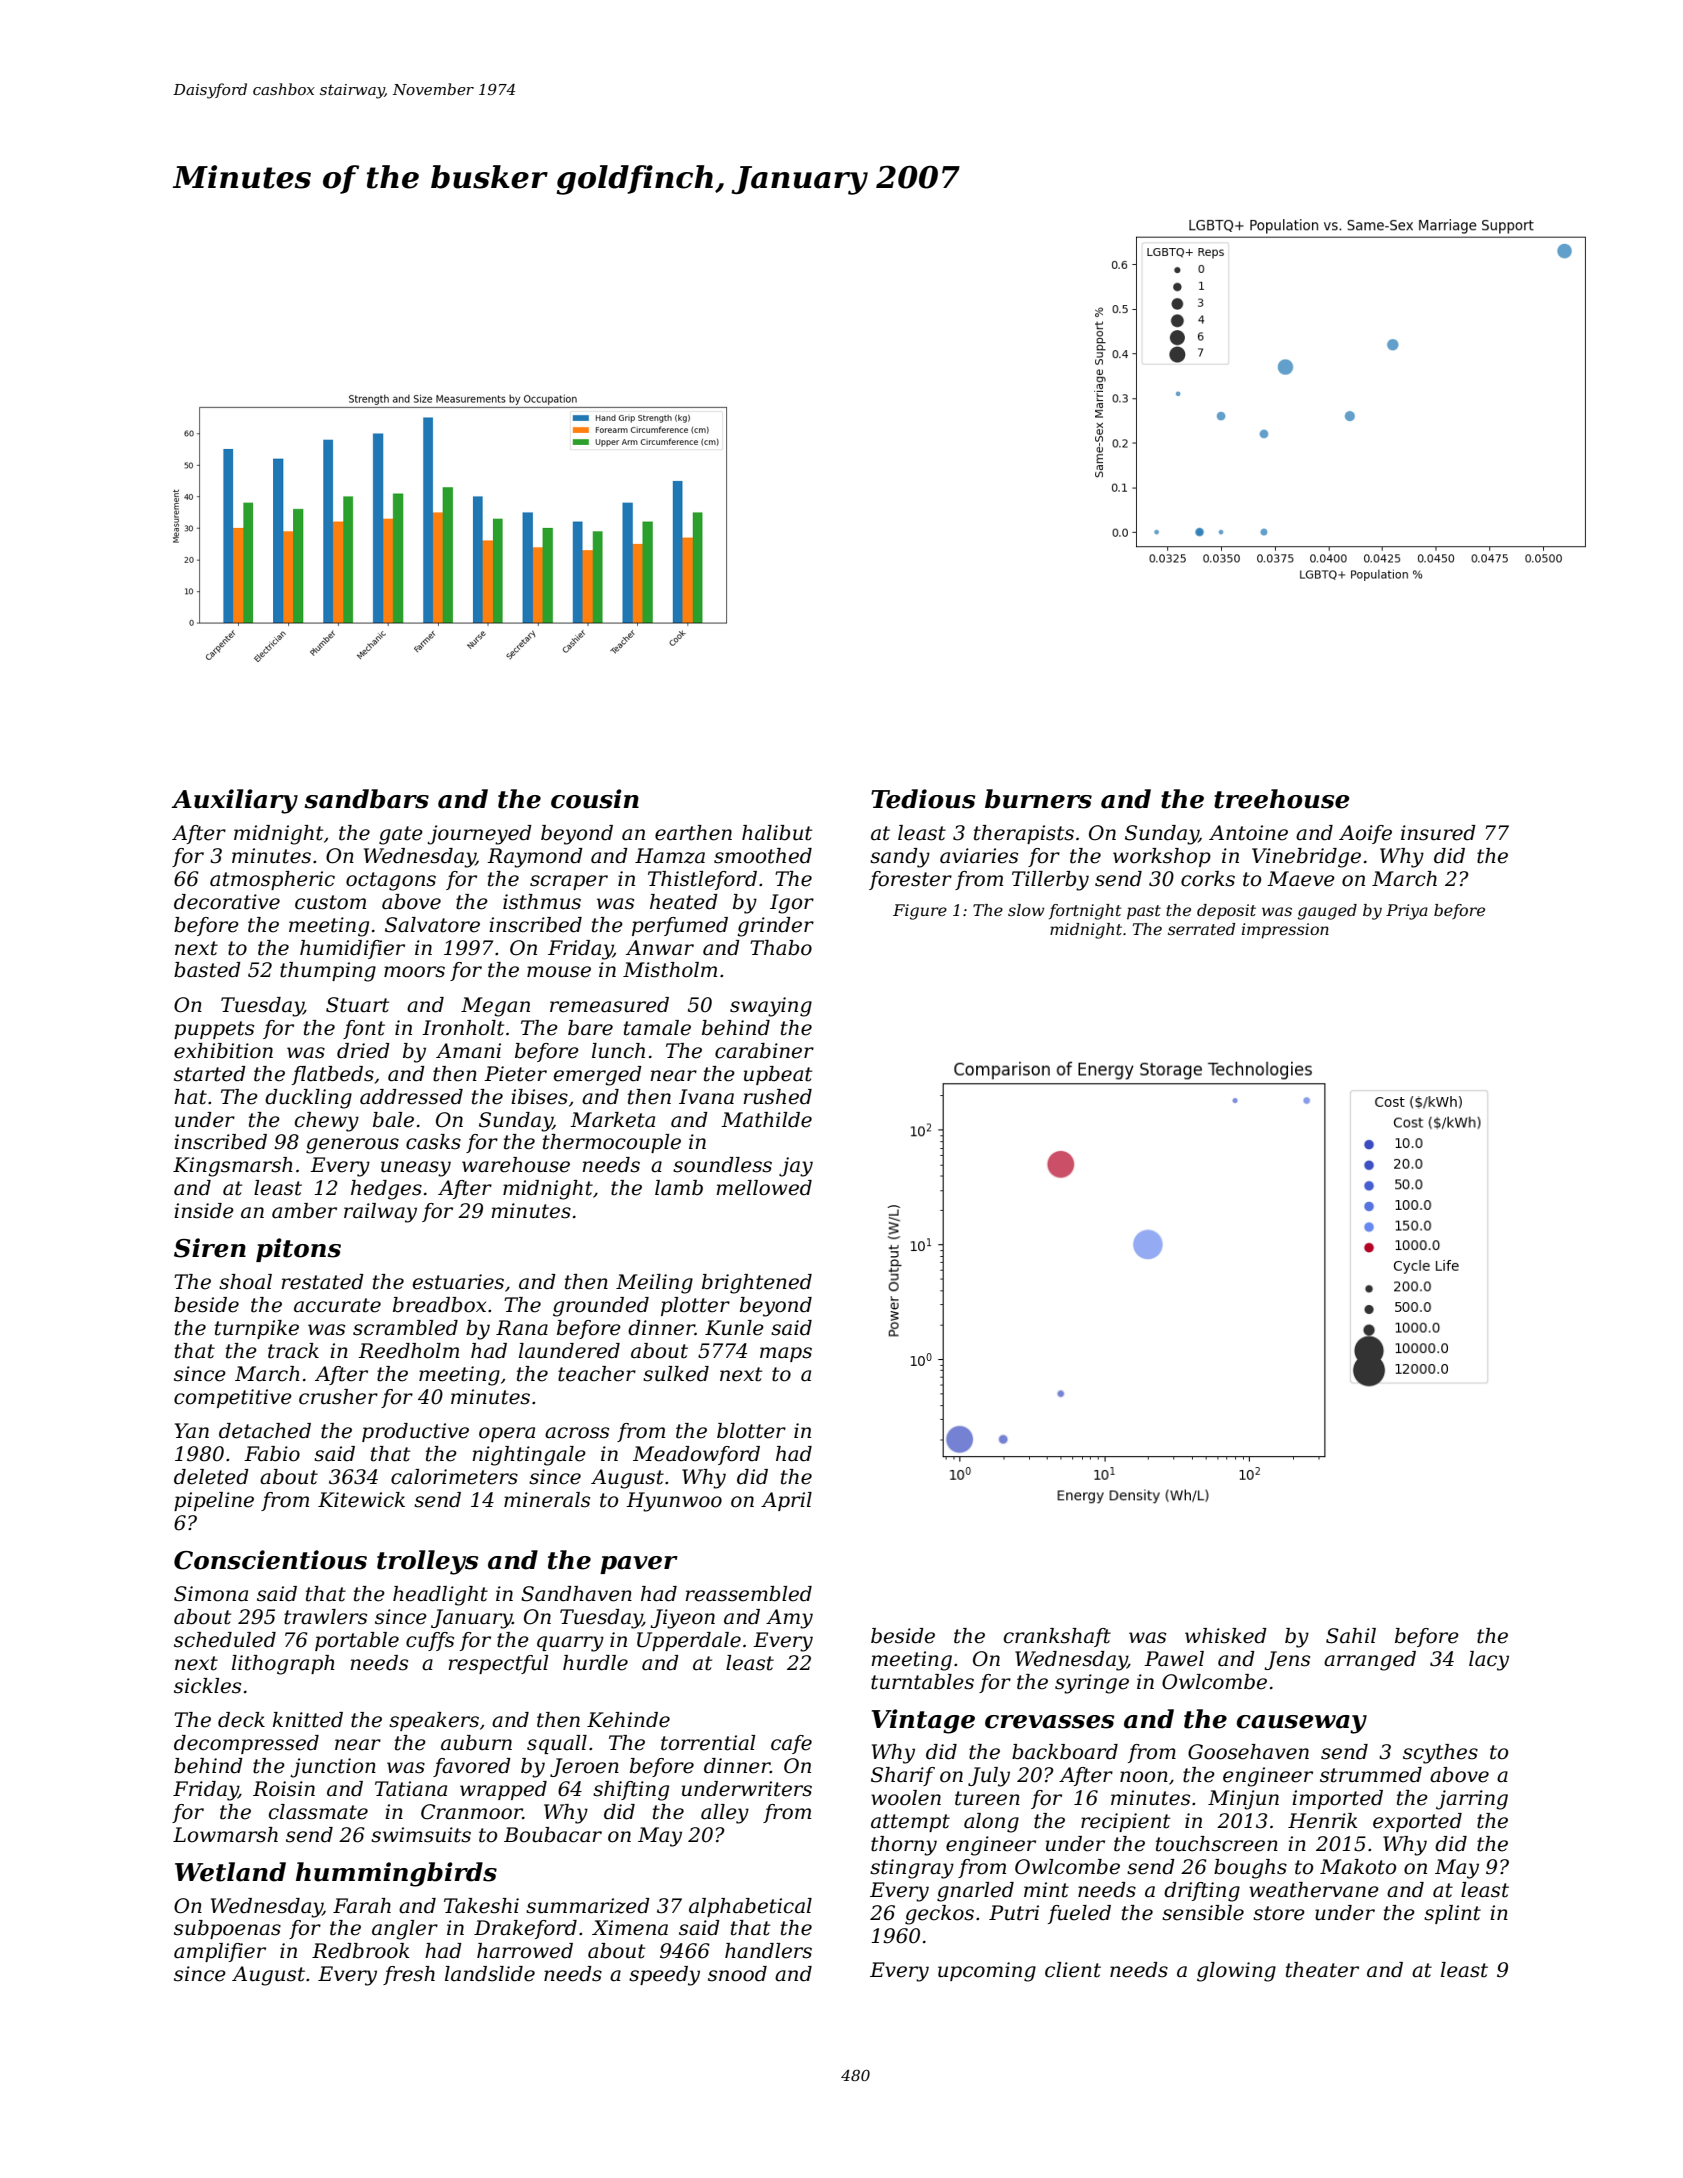  What do you see at coordinates (791, 1744) in the screenshot?
I see `cafe` at bounding box center [791, 1744].
